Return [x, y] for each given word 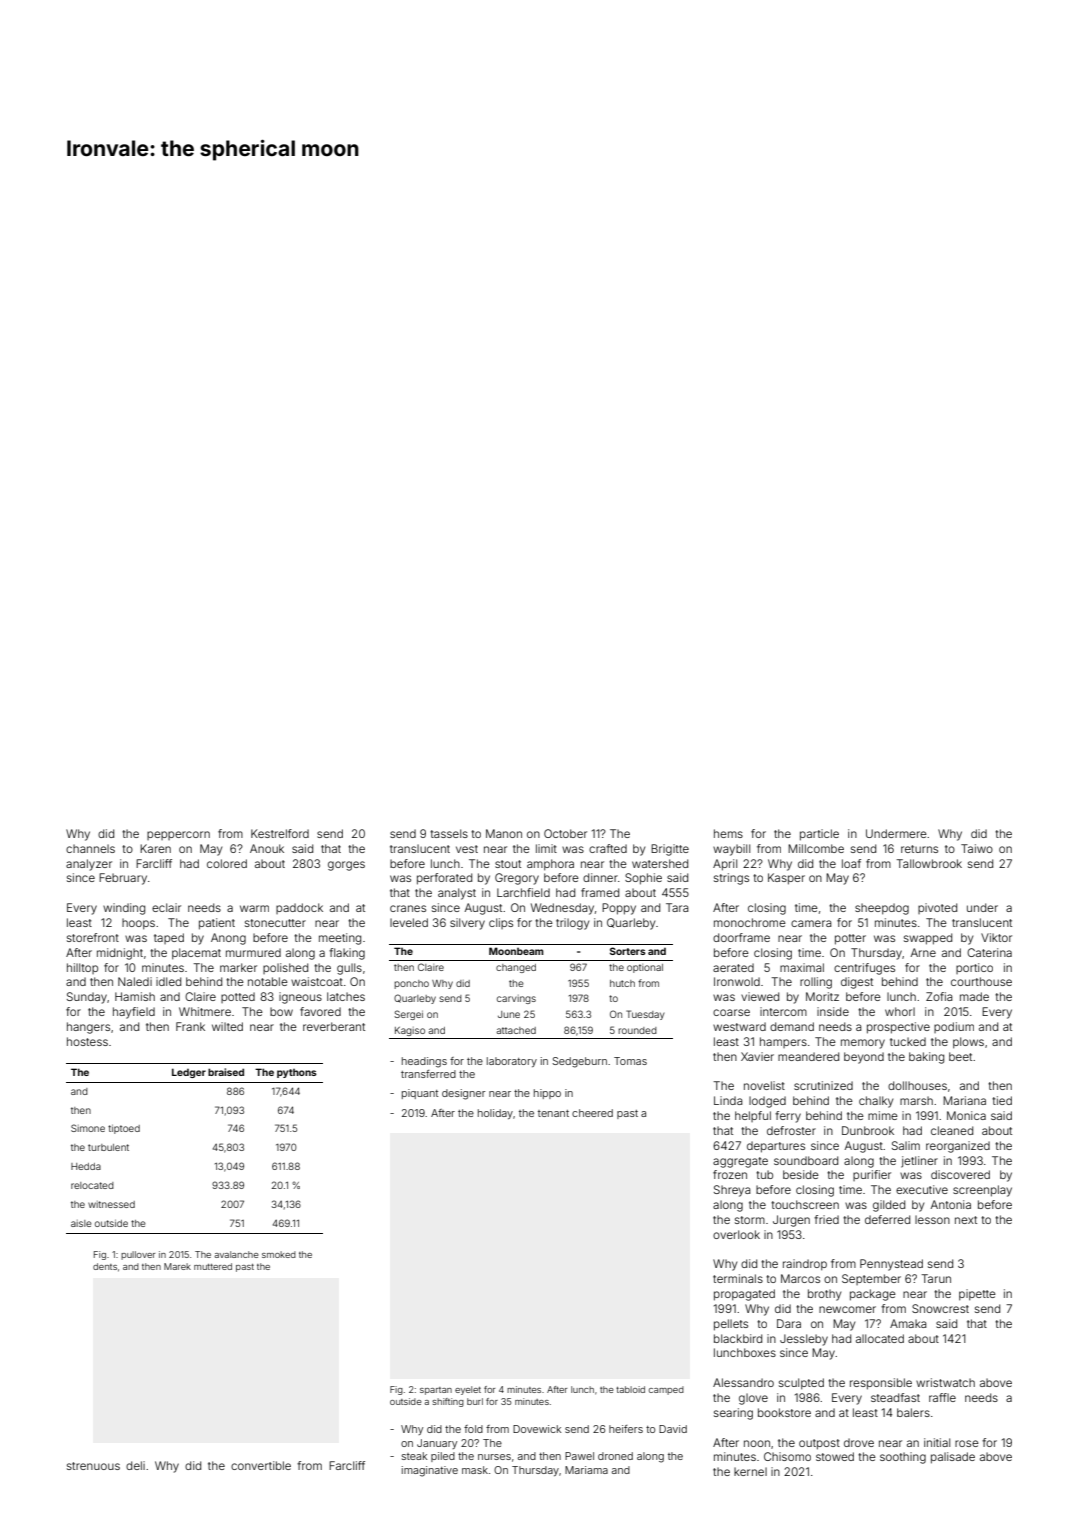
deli [135, 1465]
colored [227, 863]
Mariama [586, 1470]
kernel [750, 1471]
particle [819, 835]
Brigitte [670, 850]
